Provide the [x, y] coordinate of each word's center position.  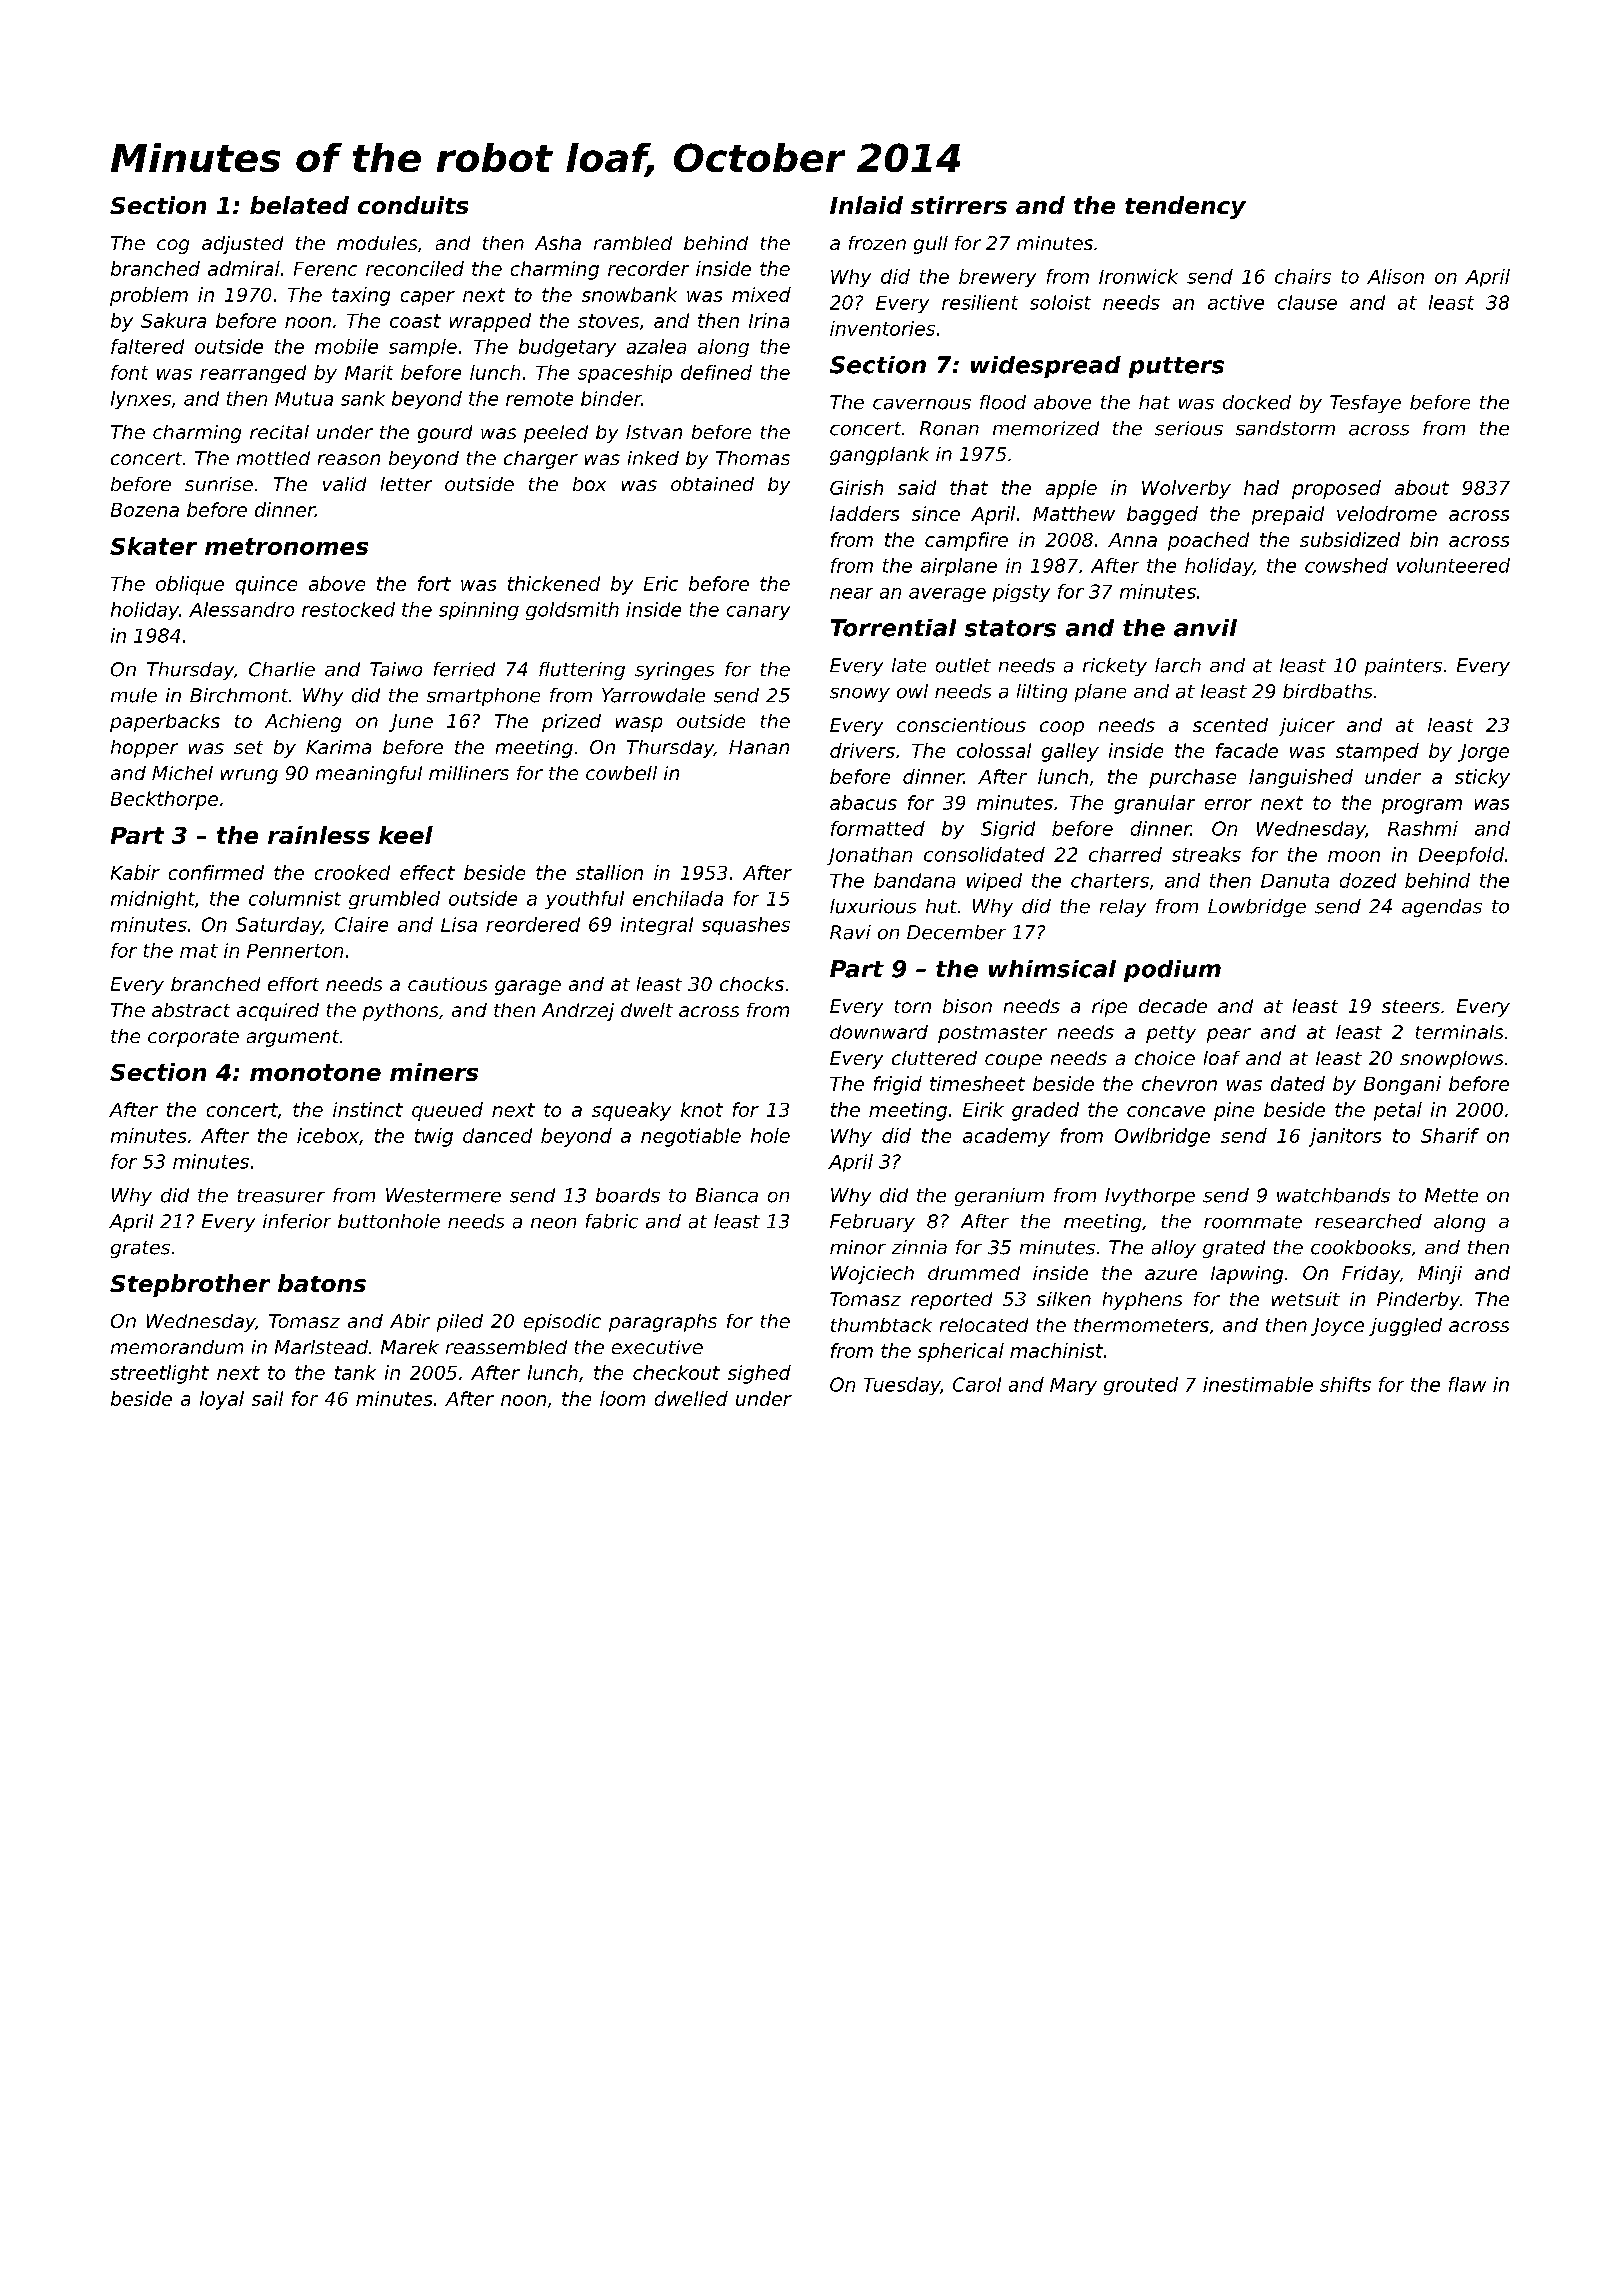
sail [267, 1398]
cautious [447, 984]
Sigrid [1008, 830]
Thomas [753, 458]
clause [1307, 302]
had [1261, 487]
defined [716, 372]
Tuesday [902, 1386]
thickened [554, 583]
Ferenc [325, 269]
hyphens [1142, 1301]
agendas [1442, 908]
